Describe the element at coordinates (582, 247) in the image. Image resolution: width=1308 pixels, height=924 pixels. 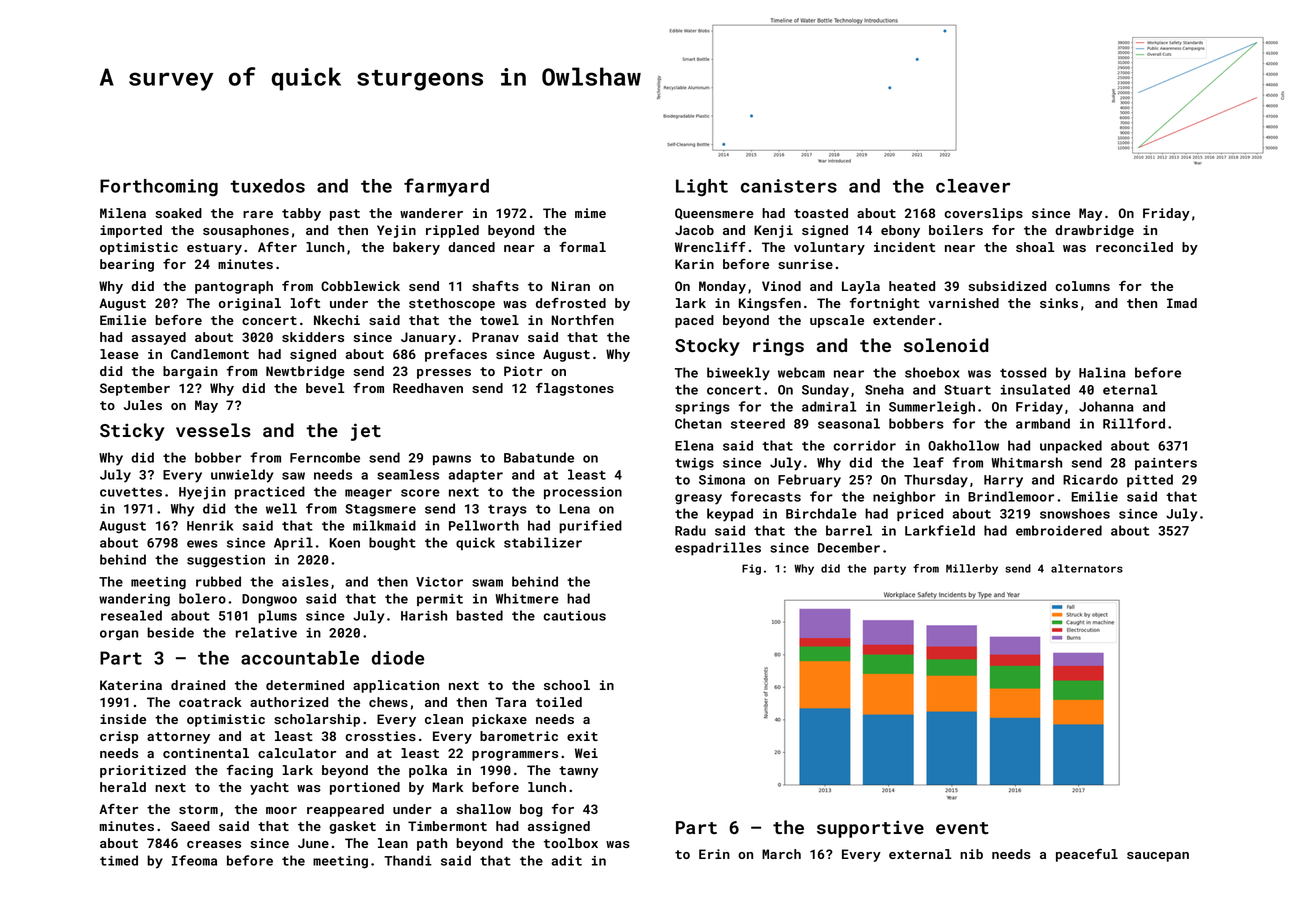
I see `formal` at that location.
